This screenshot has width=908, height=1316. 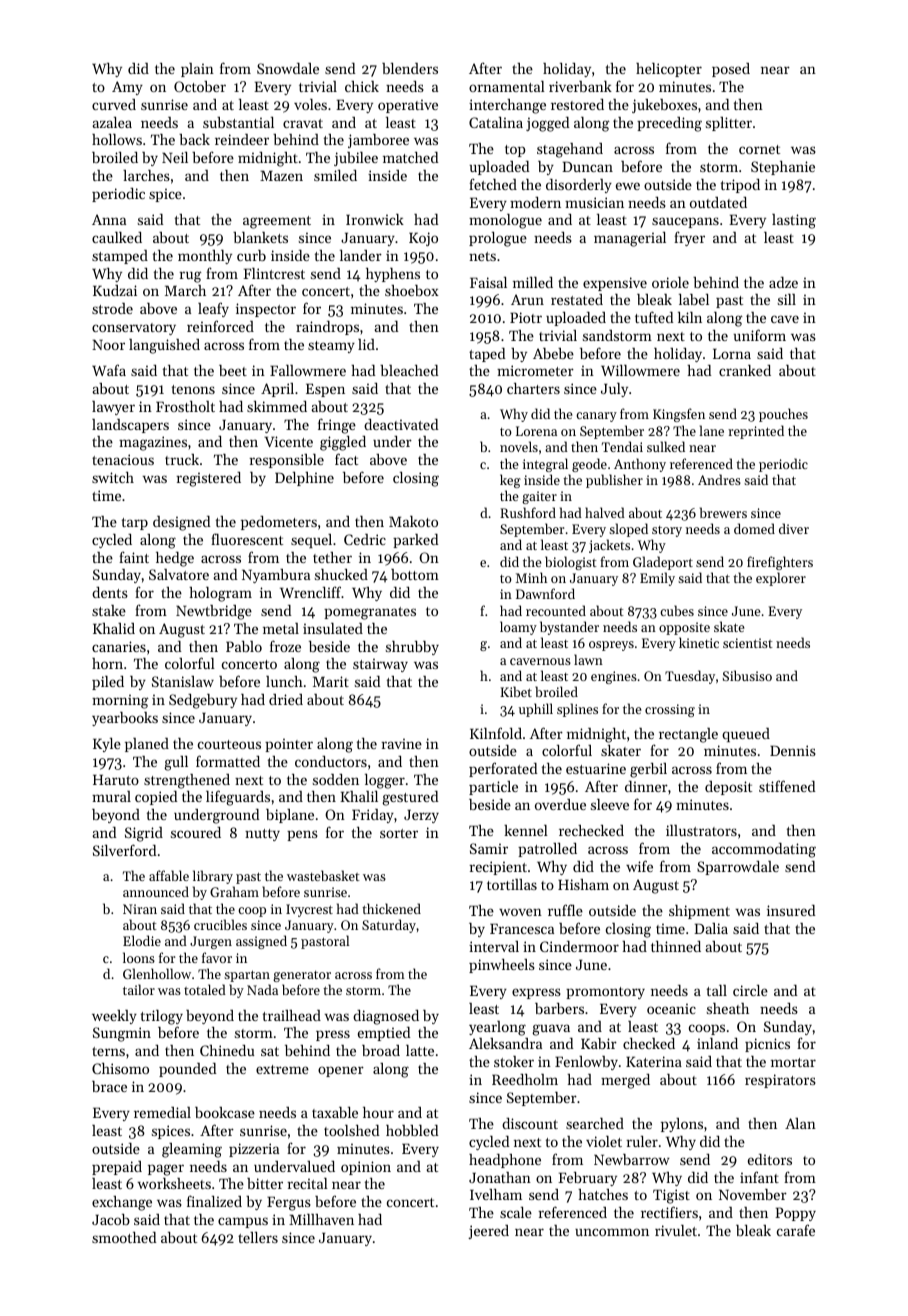 I want to click on integral, so click(x=545, y=465).
